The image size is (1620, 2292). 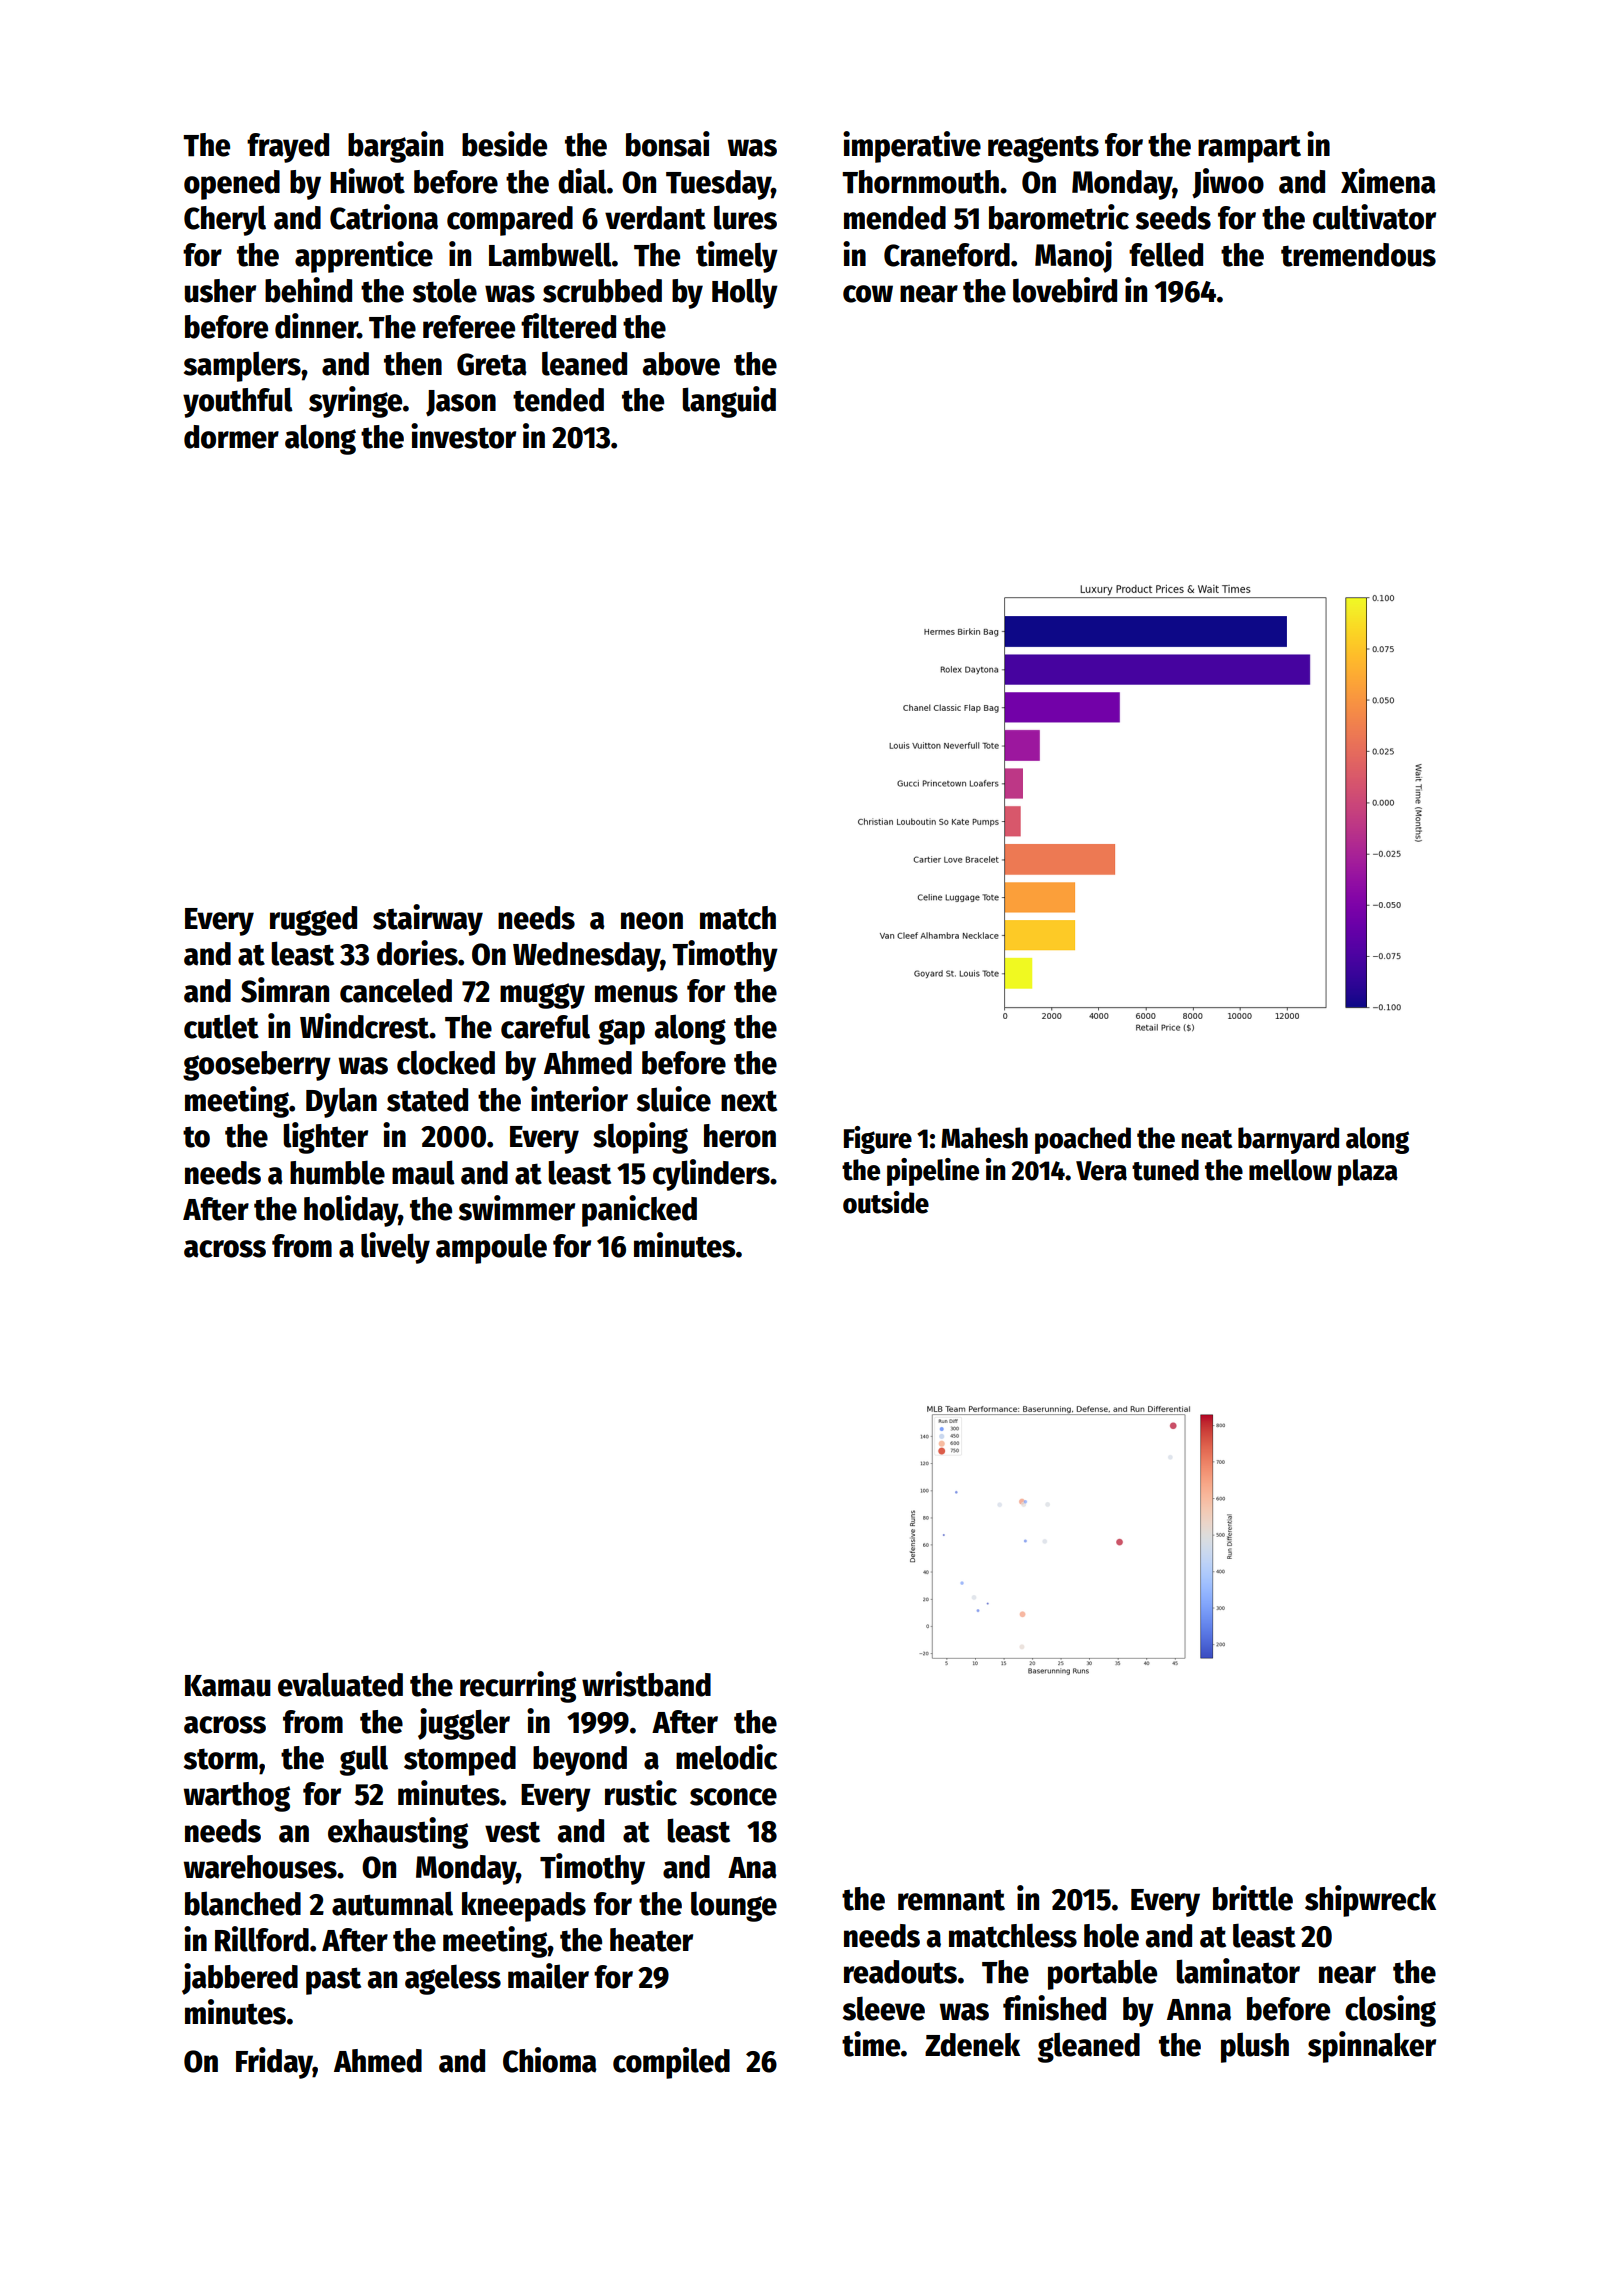 I want to click on bargain, so click(x=395, y=147).
